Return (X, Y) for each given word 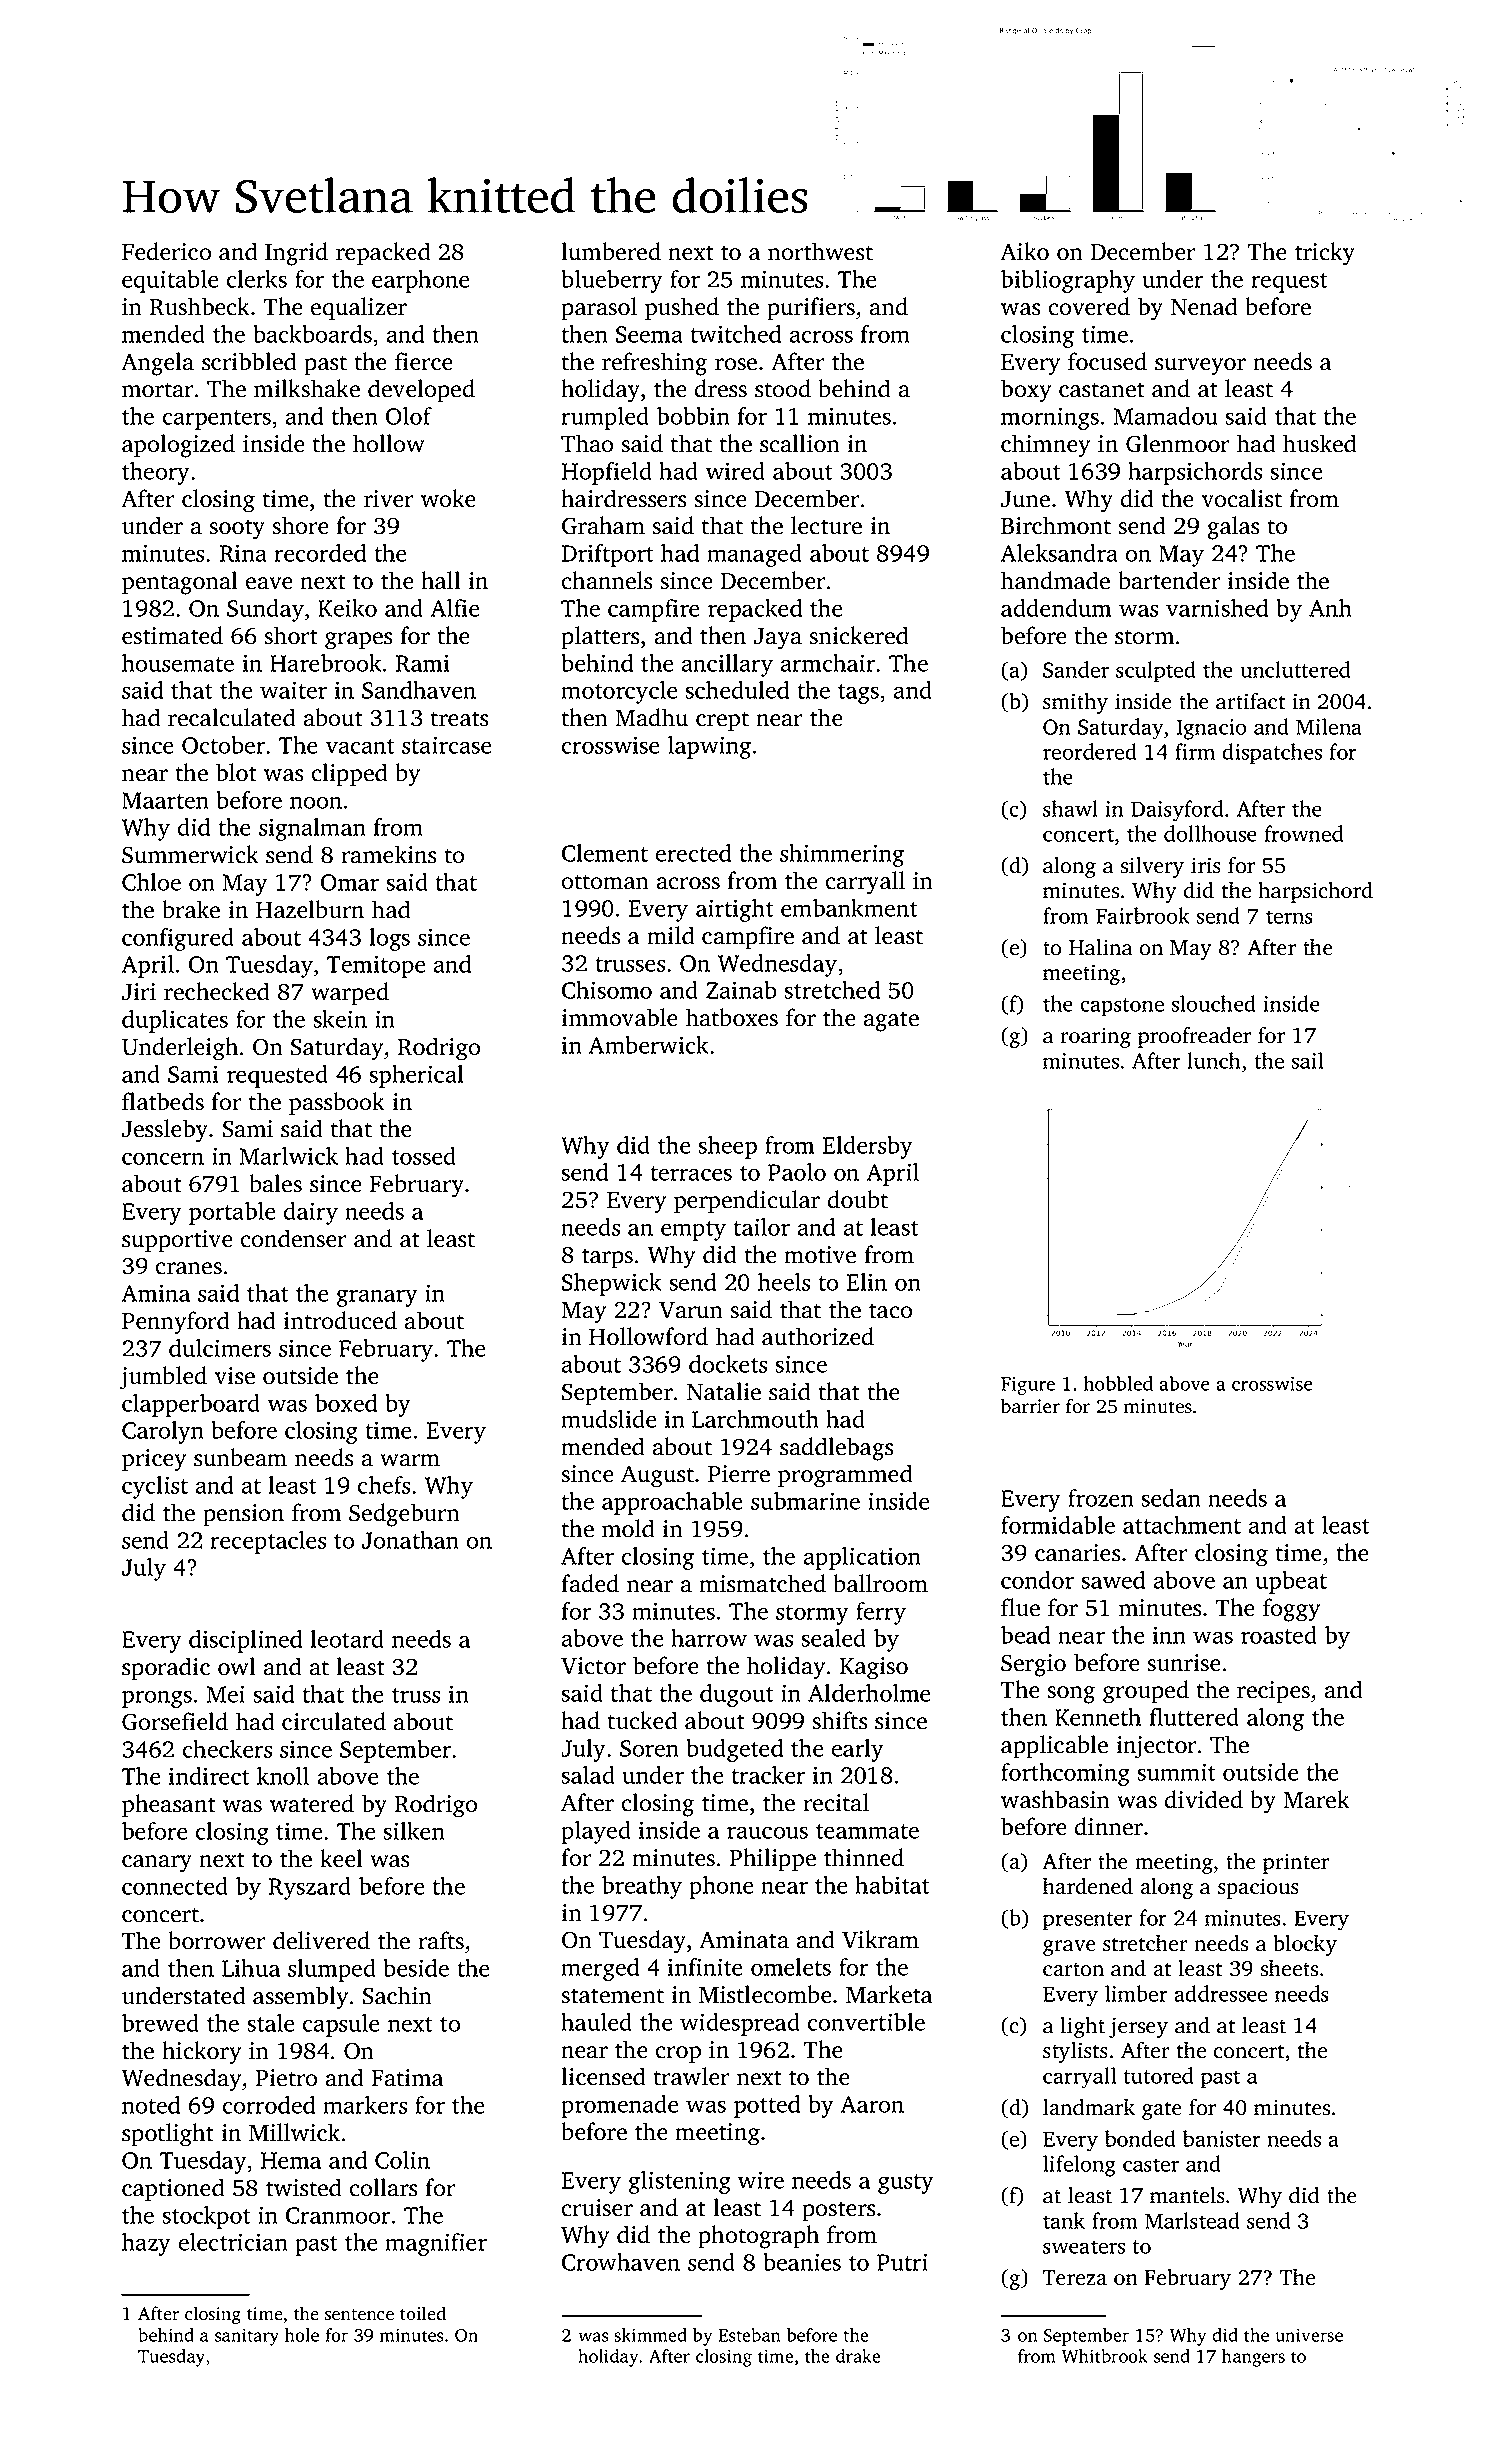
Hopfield (607, 473)
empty (693, 1231)
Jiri (139, 992)
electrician (233, 2242)
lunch (1214, 1060)
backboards (312, 334)
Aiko (1024, 251)
